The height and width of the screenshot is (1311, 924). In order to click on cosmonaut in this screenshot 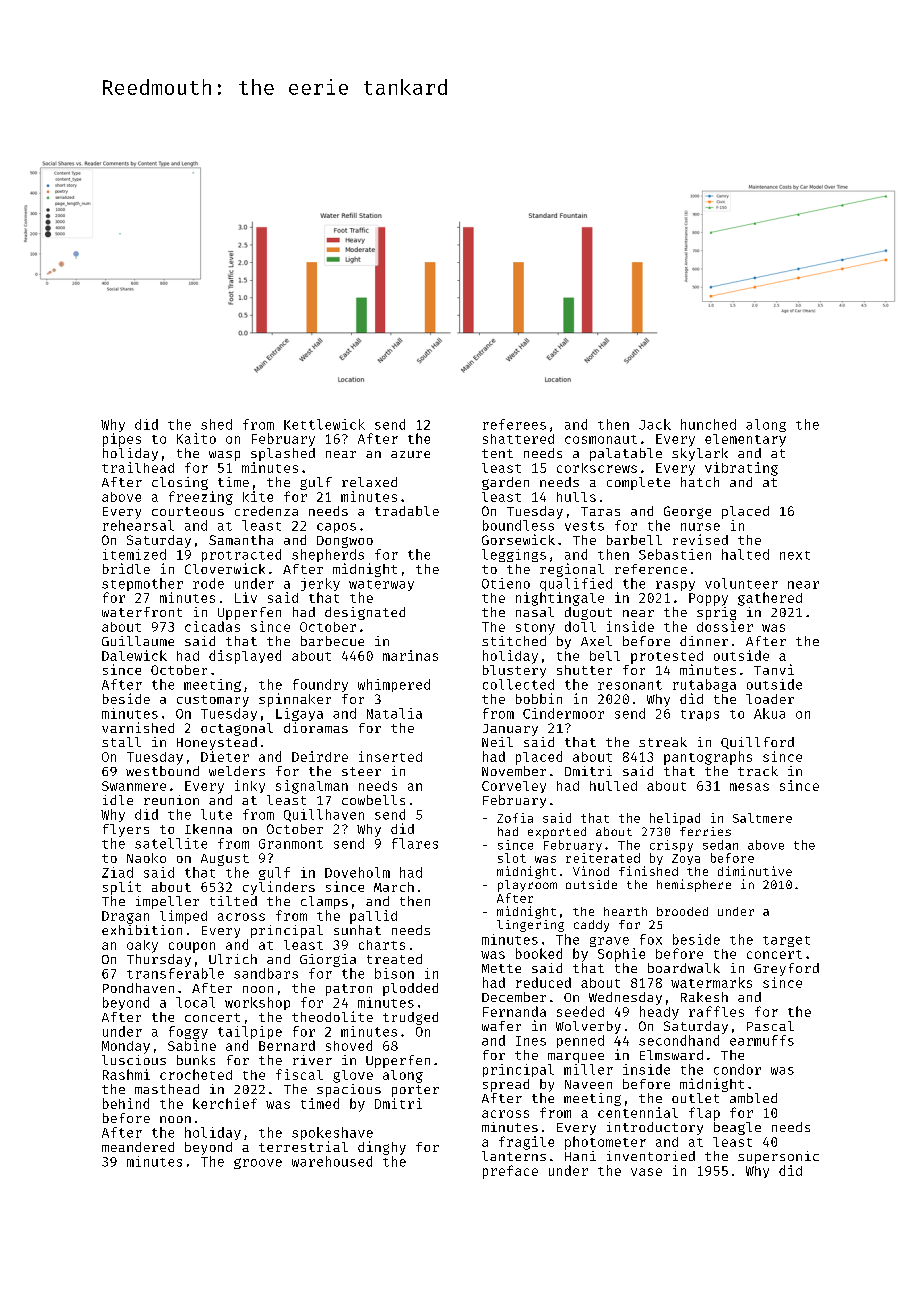, I will do `click(601, 439)`.
